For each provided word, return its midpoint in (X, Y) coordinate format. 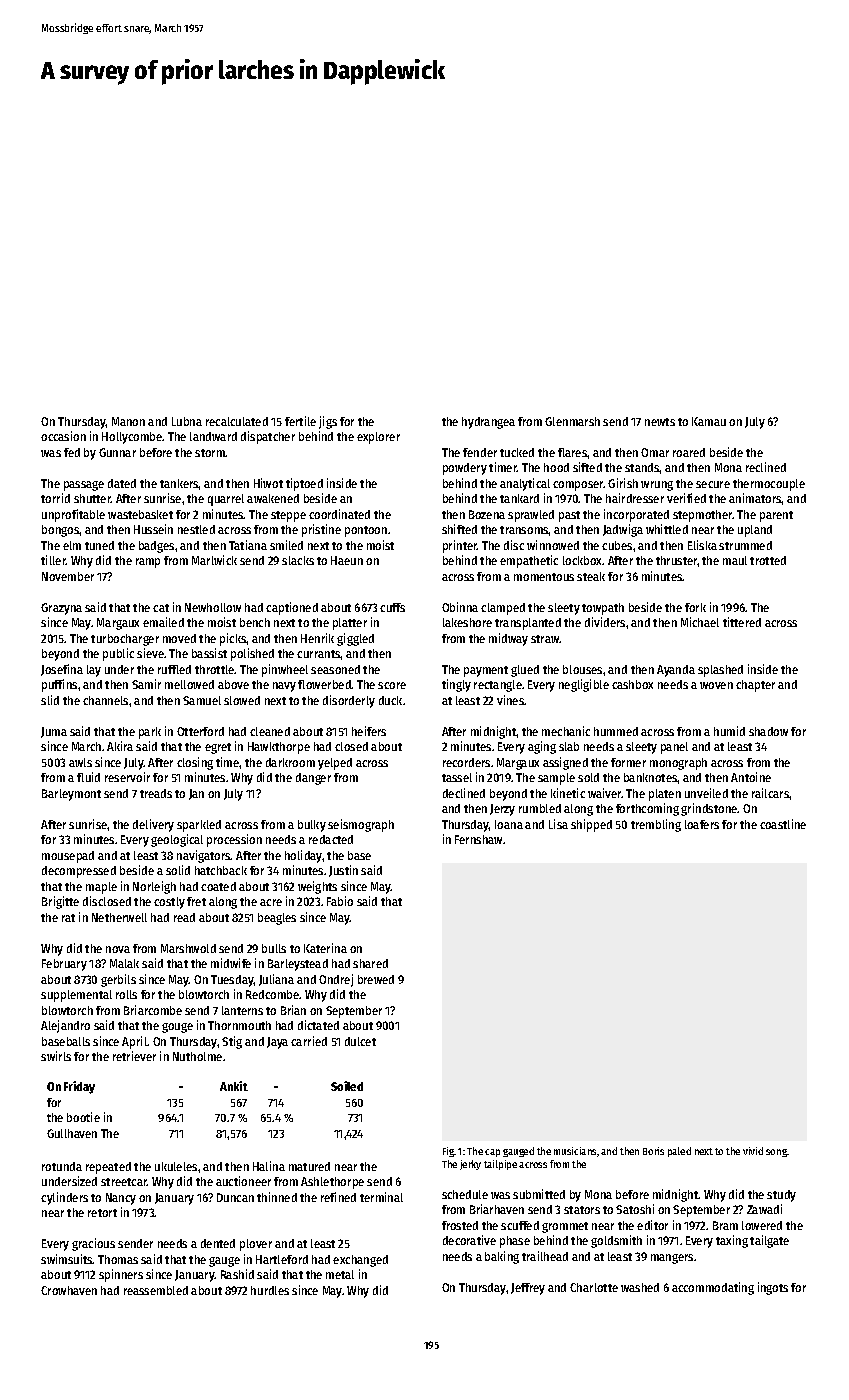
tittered (742, 622)
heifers (369, 731)
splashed (720, 671)
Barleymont (71, 795)
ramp (148, 563)
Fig (448, 1152)
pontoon (366, 531)
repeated (108, 1168)
